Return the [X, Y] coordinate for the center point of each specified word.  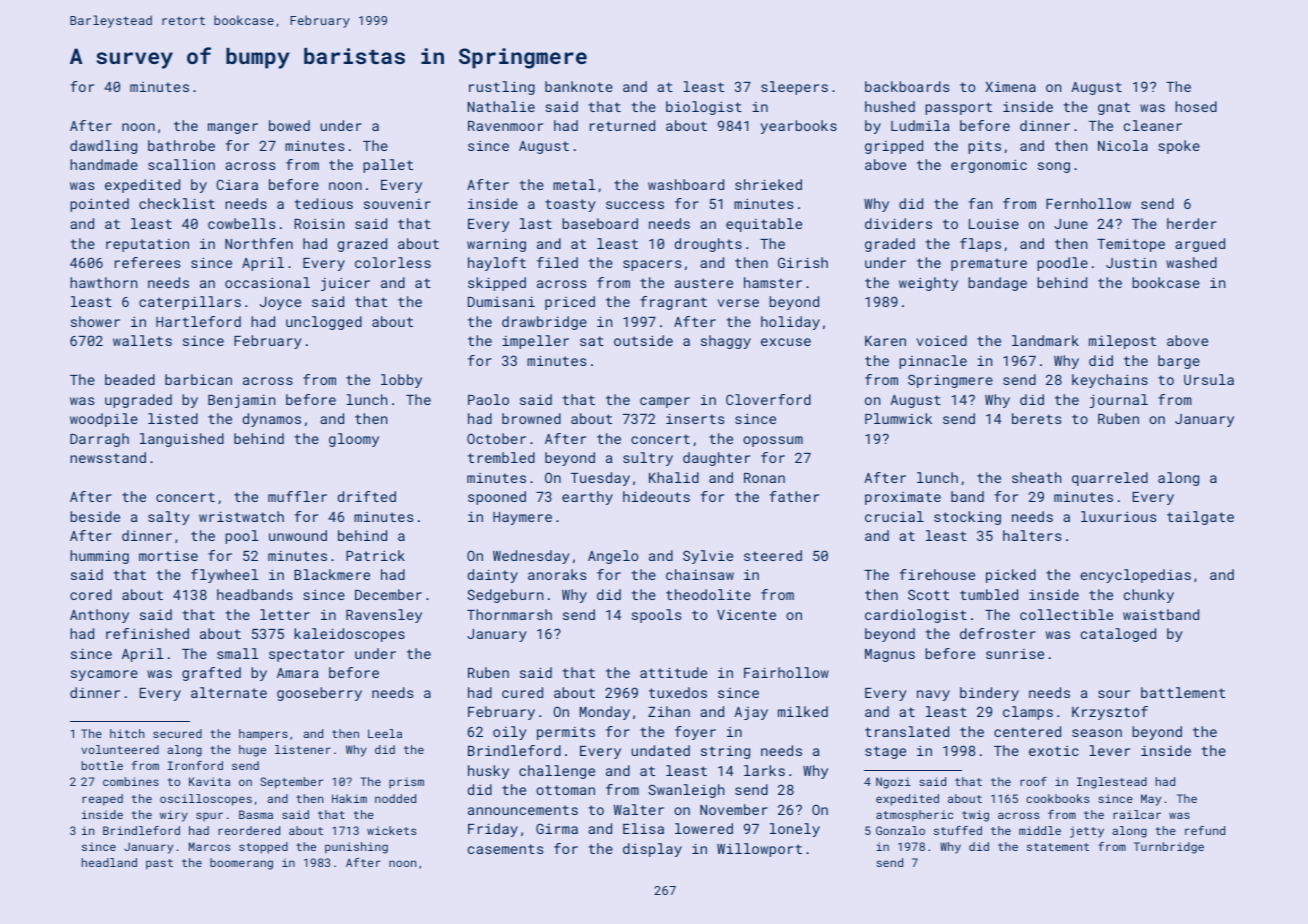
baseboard [600, 223]
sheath [1036, 477]
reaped [102, 800]
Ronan [764, 478]
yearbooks [799, 127]
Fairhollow [786, 672]
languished [182, 440]
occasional [267, 282]
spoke [1179, 147]
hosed [1196, 106]
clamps [1028, 713]
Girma [557, 828]
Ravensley [384, 616]
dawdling [103, 147]
